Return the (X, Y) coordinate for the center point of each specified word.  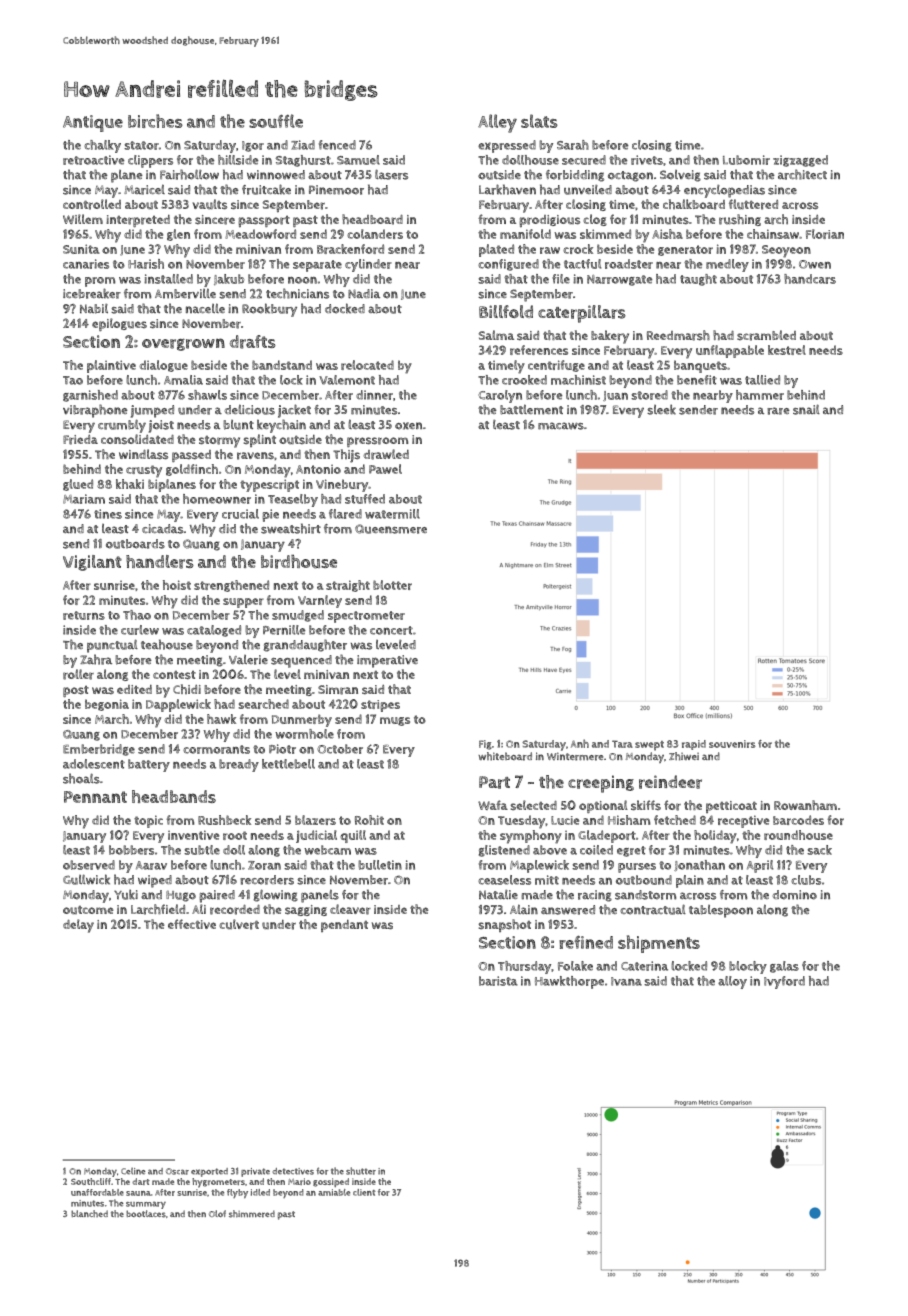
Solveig (680, 176)
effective (192, 924)
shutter (361, 1171)
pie (270, 515)
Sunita (81, 249)
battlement (531, 409)
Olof (217, 1213)
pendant (344, 926)
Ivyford (784, 982)
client (364, 1192)
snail (806, 409)
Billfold (506, 311)
